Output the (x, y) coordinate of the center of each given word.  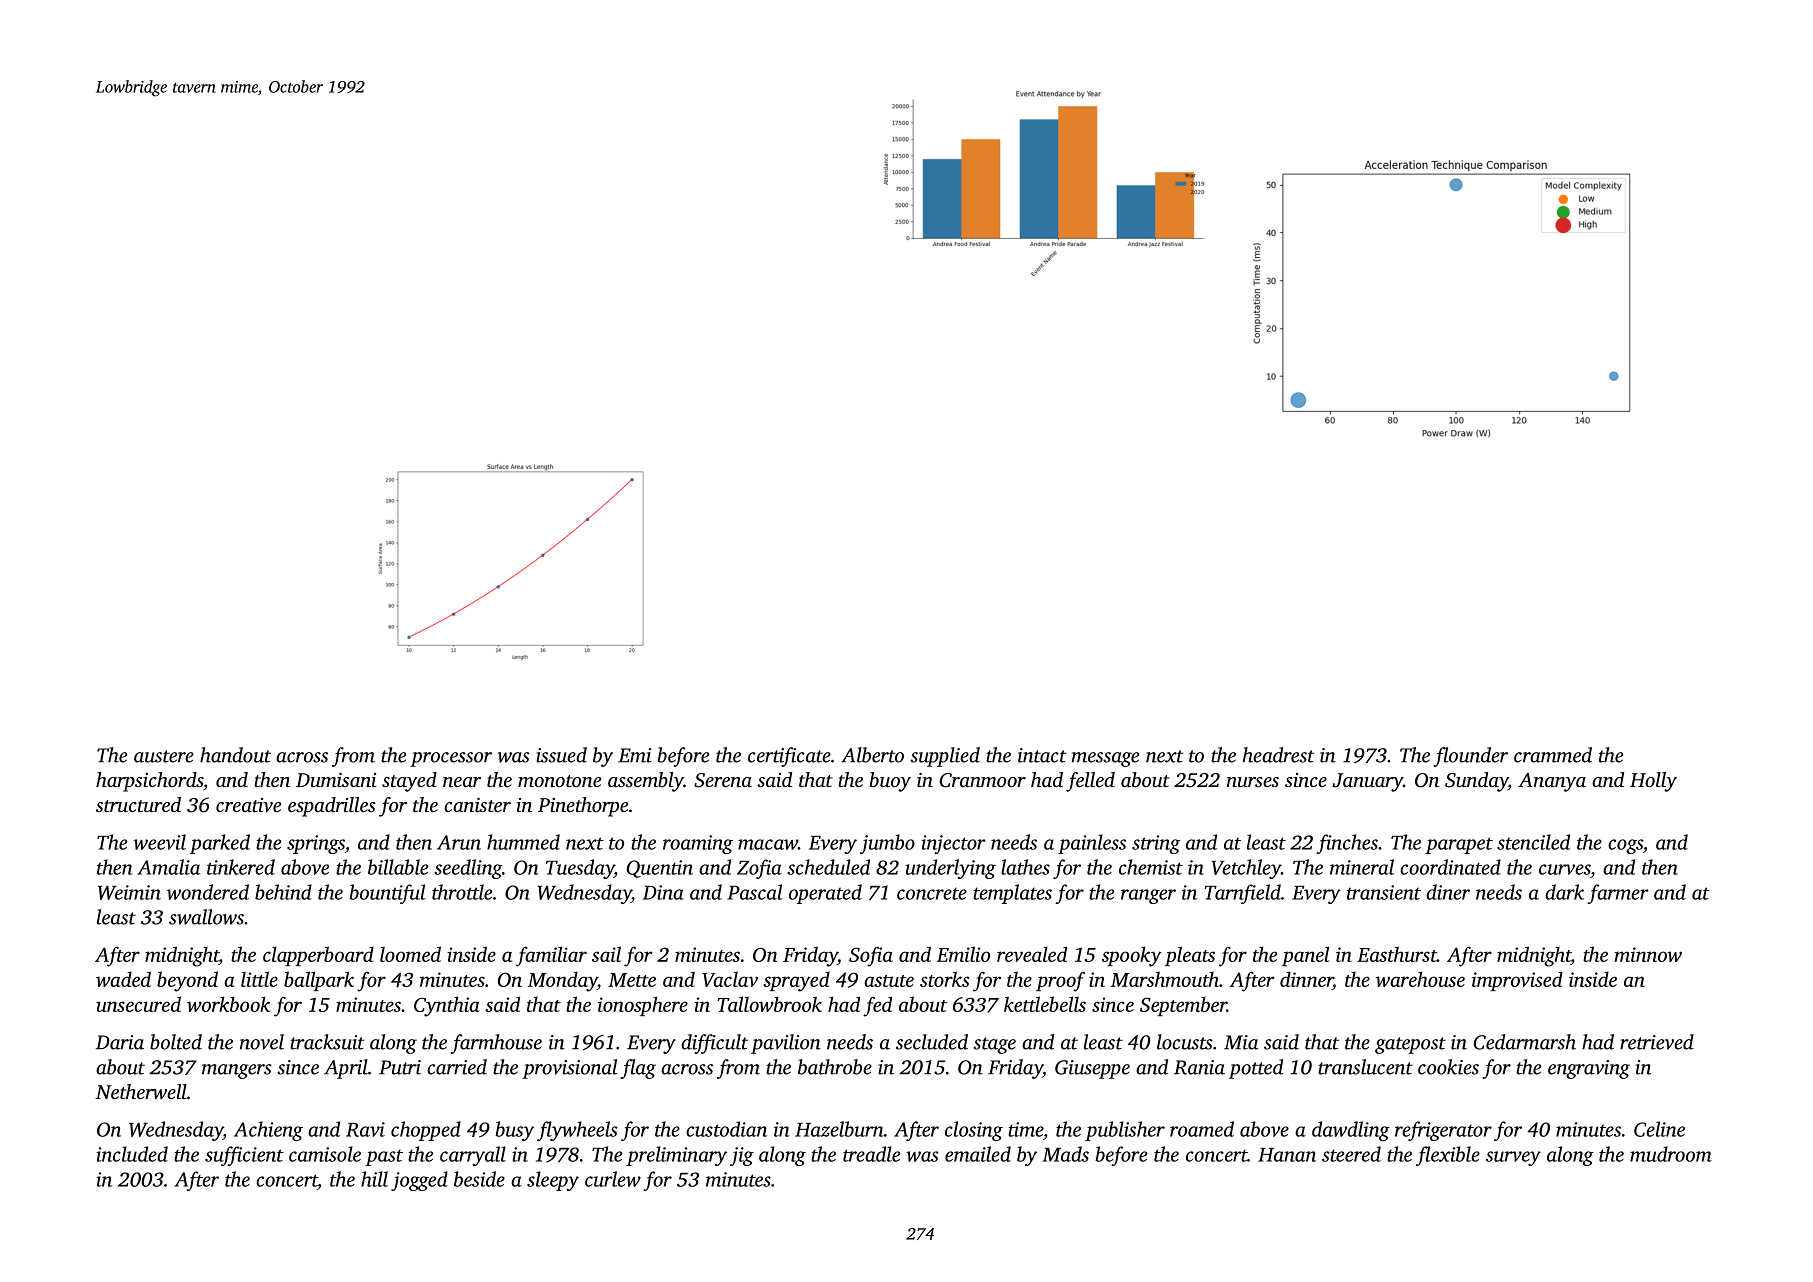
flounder (1470, 757)
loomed (410, 954)
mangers (237, 1071)
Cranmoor (983, 780)
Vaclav (730, 979)
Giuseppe (1092, 1069)
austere (164, 756)
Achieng (268, 1131)
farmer (1618, 894)
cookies (1448, 1067)
